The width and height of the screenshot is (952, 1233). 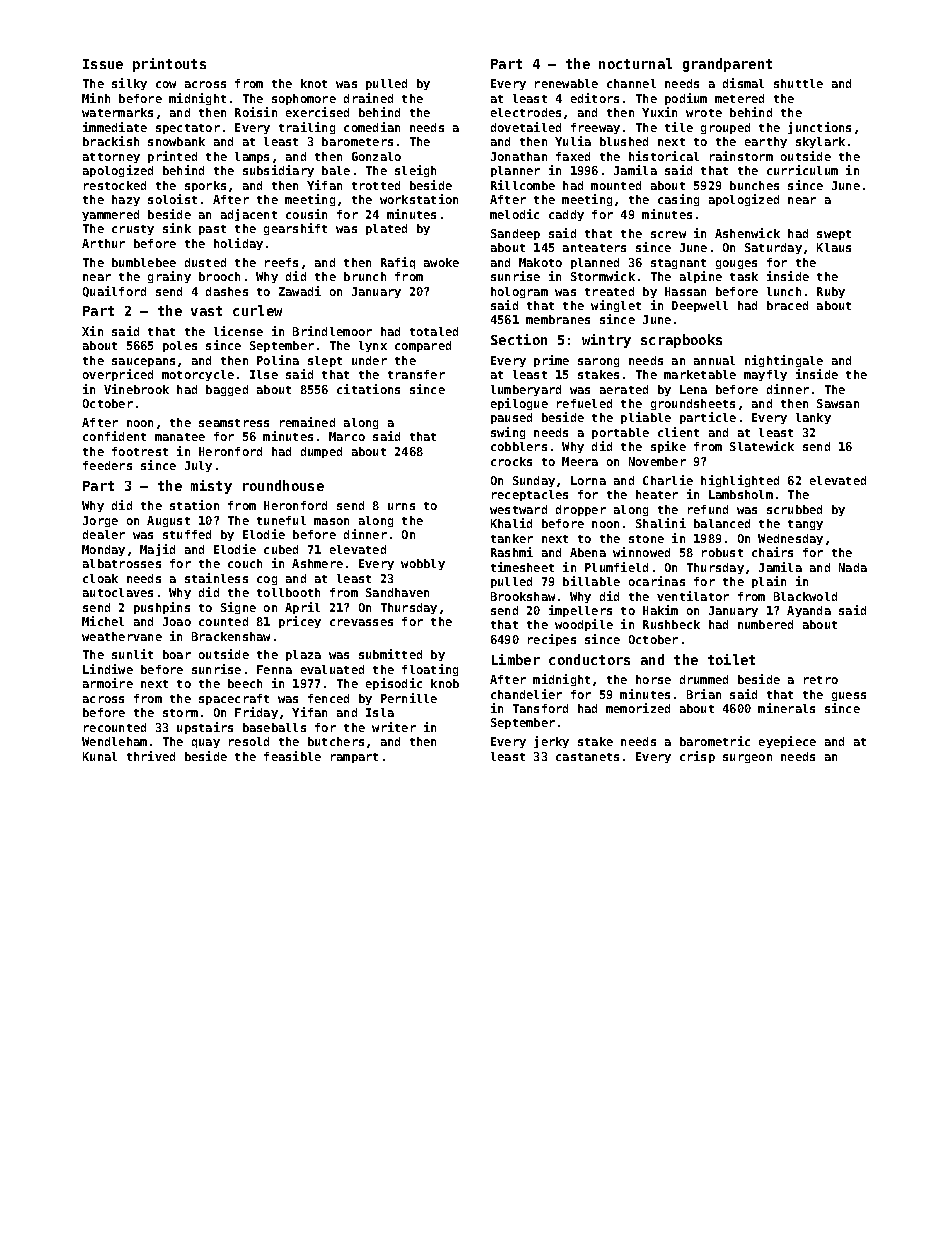 I want to click on renewable, so click(x=566, y=83).
